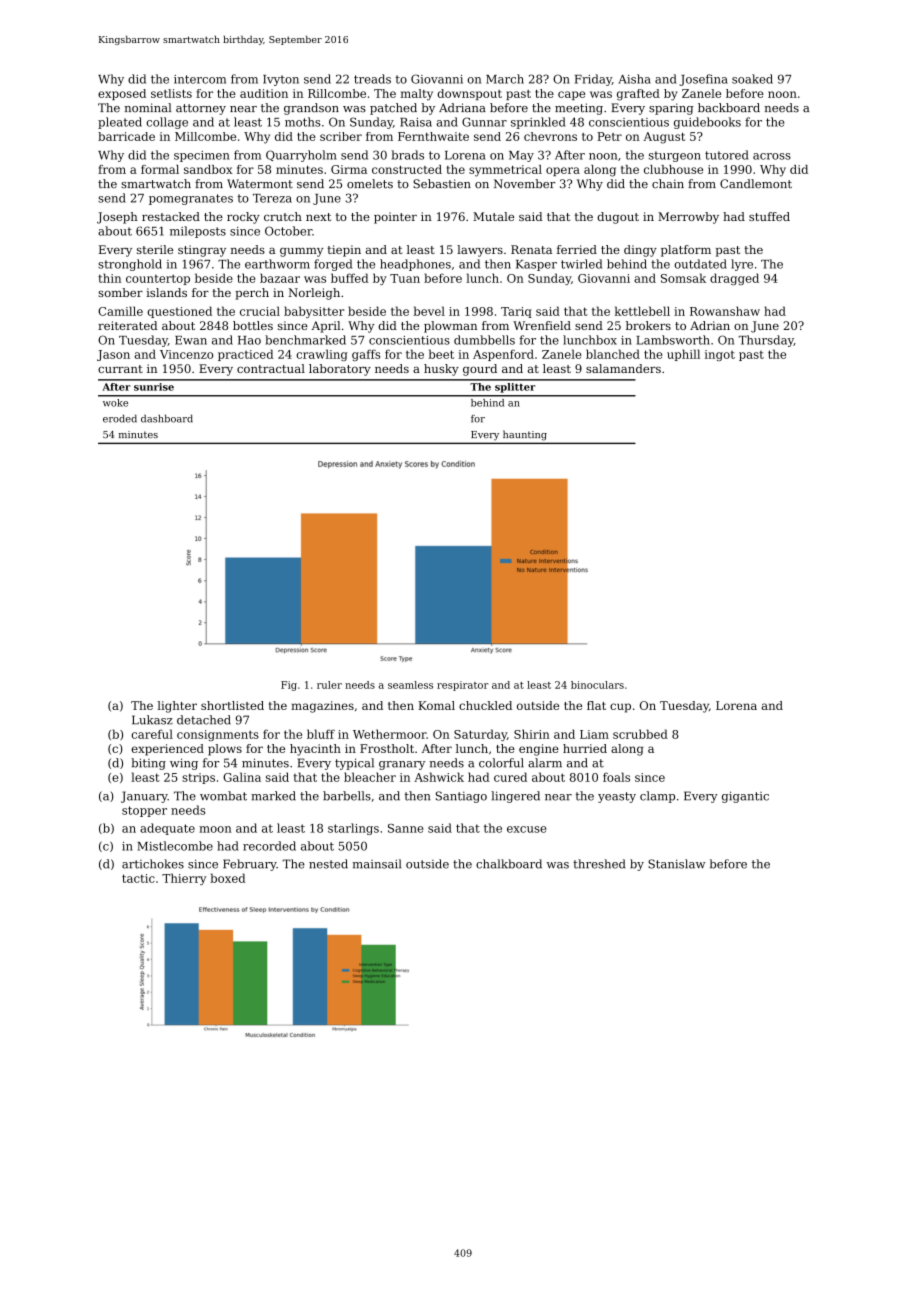 Image resolution: width=908 pixels, height=1316 pixels. What do you see at coordinates (469, 94) in the screenshot?
I see `downspout` at bounding box center [469, 94].
